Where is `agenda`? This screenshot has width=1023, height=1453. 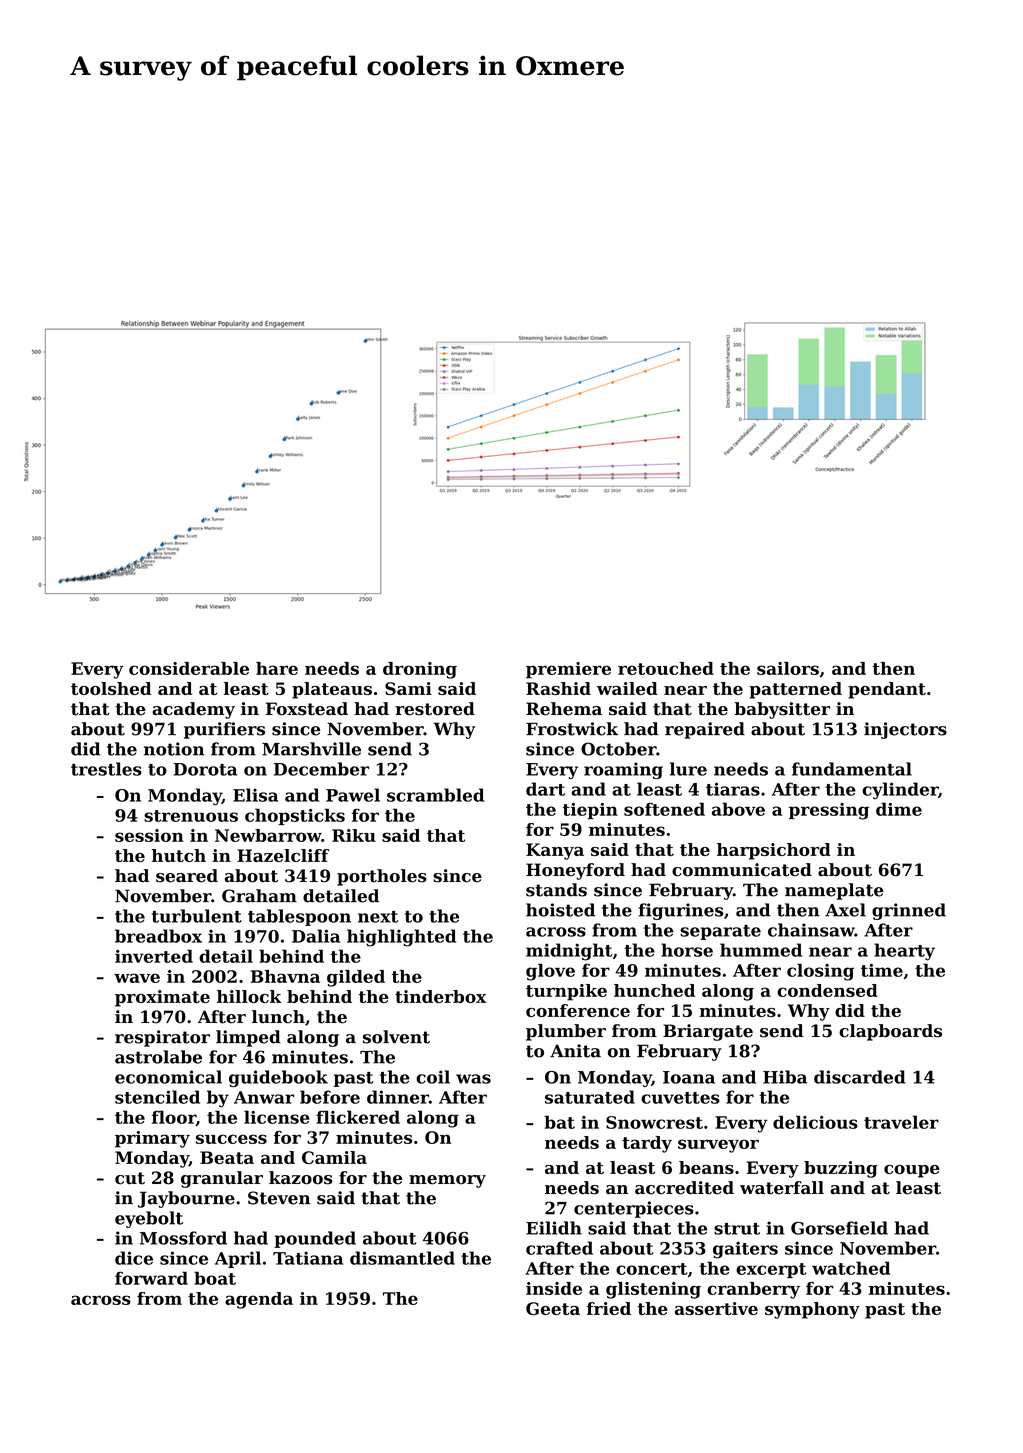 agenda is located at coordinates (259, 1300).
